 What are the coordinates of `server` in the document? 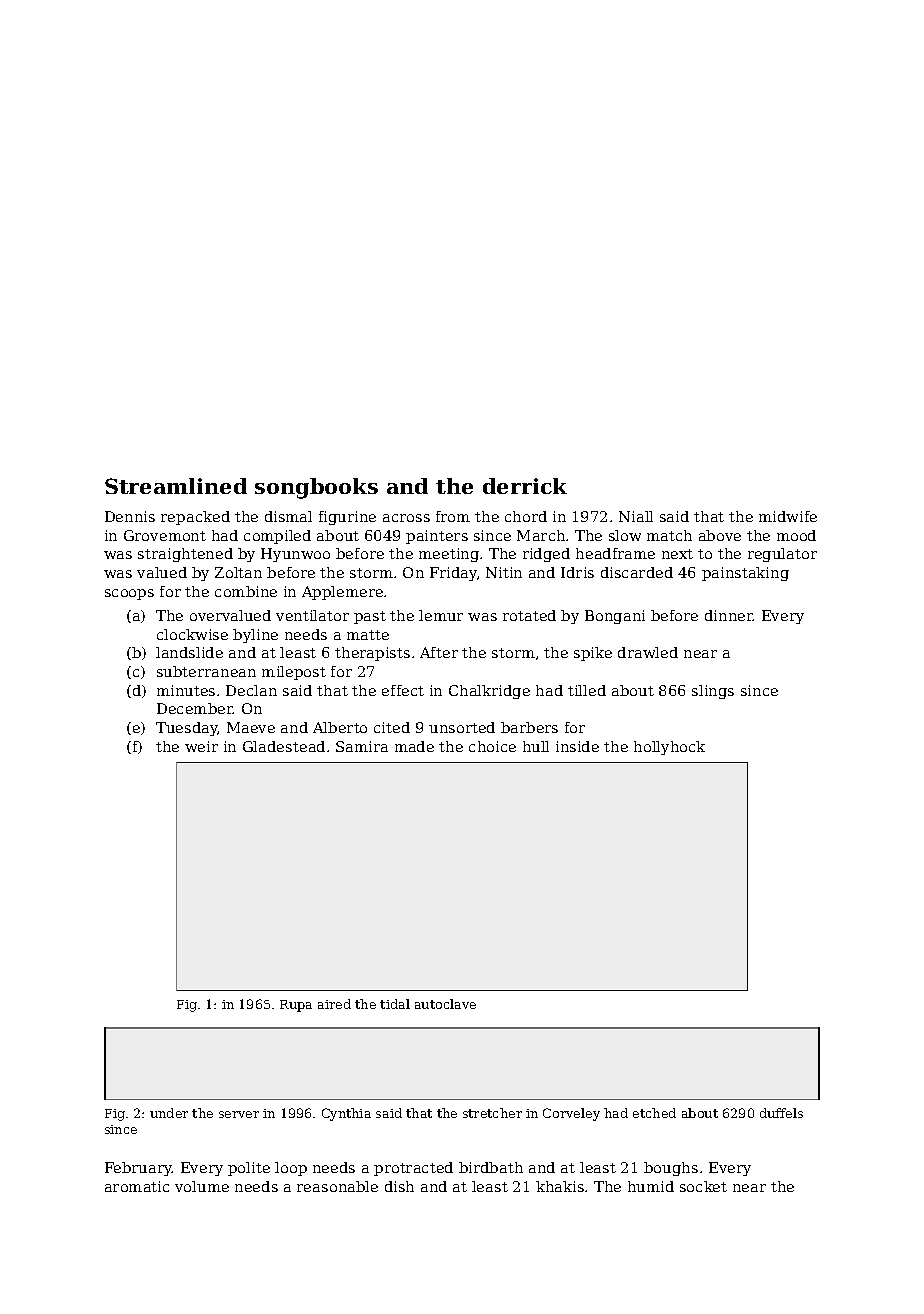 It's located at (239, 1114).
